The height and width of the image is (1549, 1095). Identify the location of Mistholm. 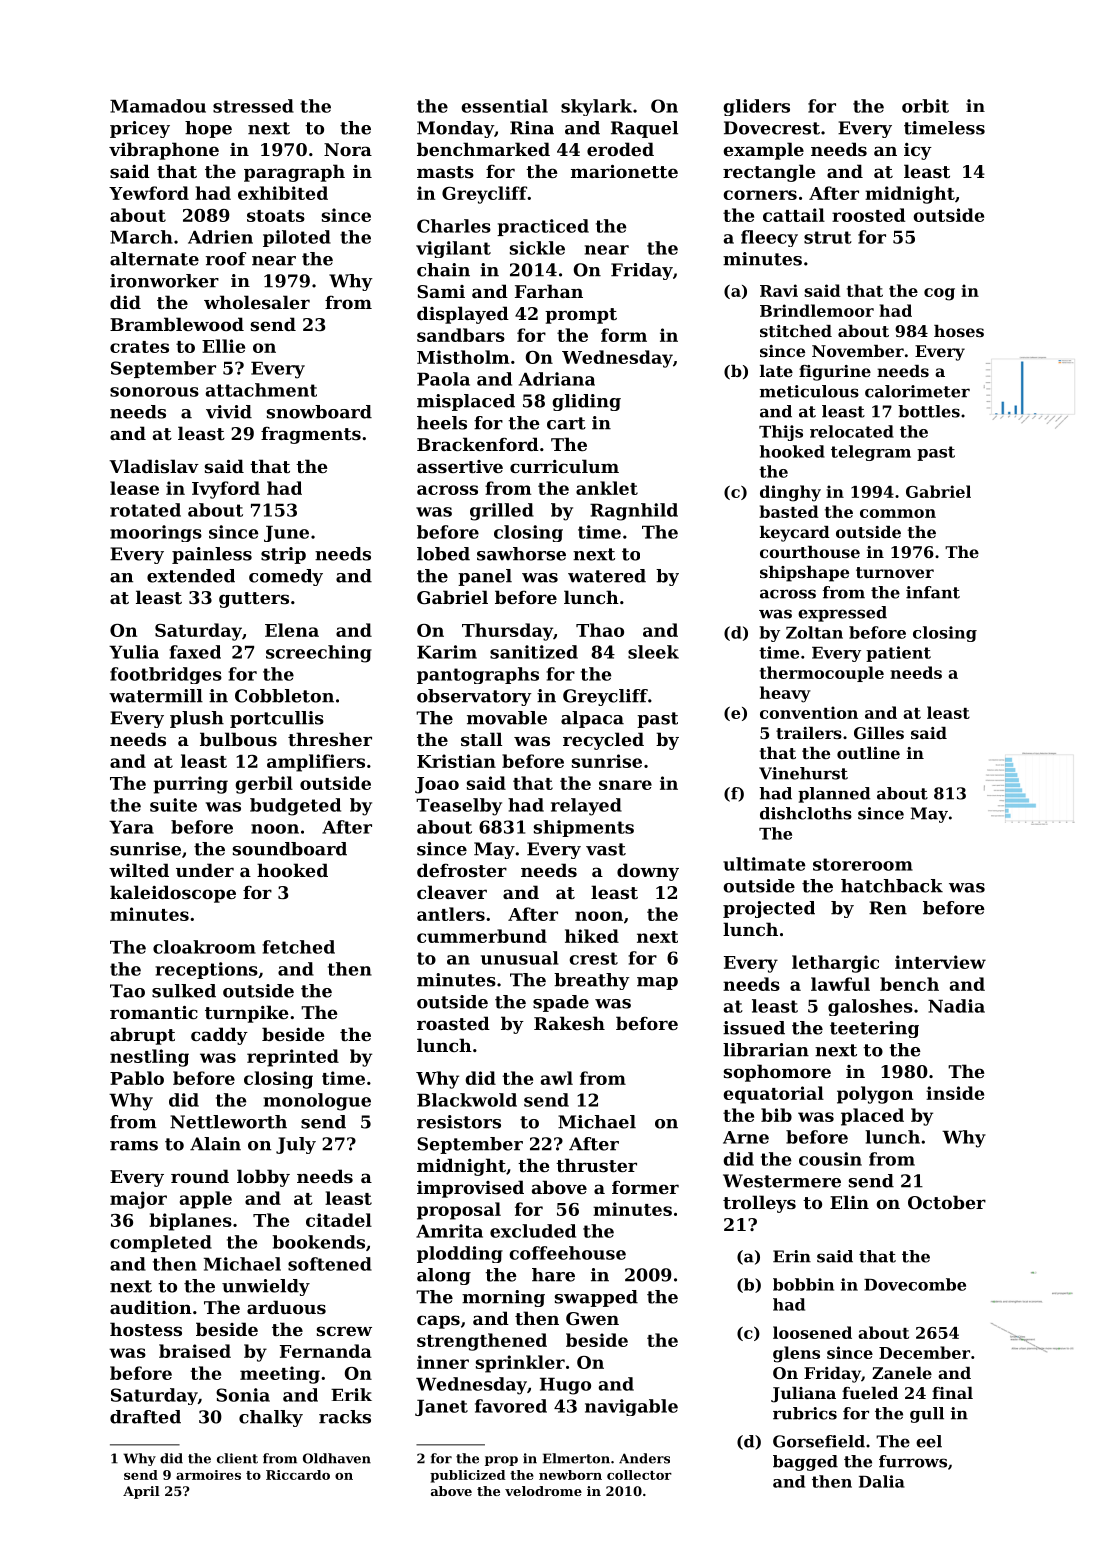
(463, 357).
